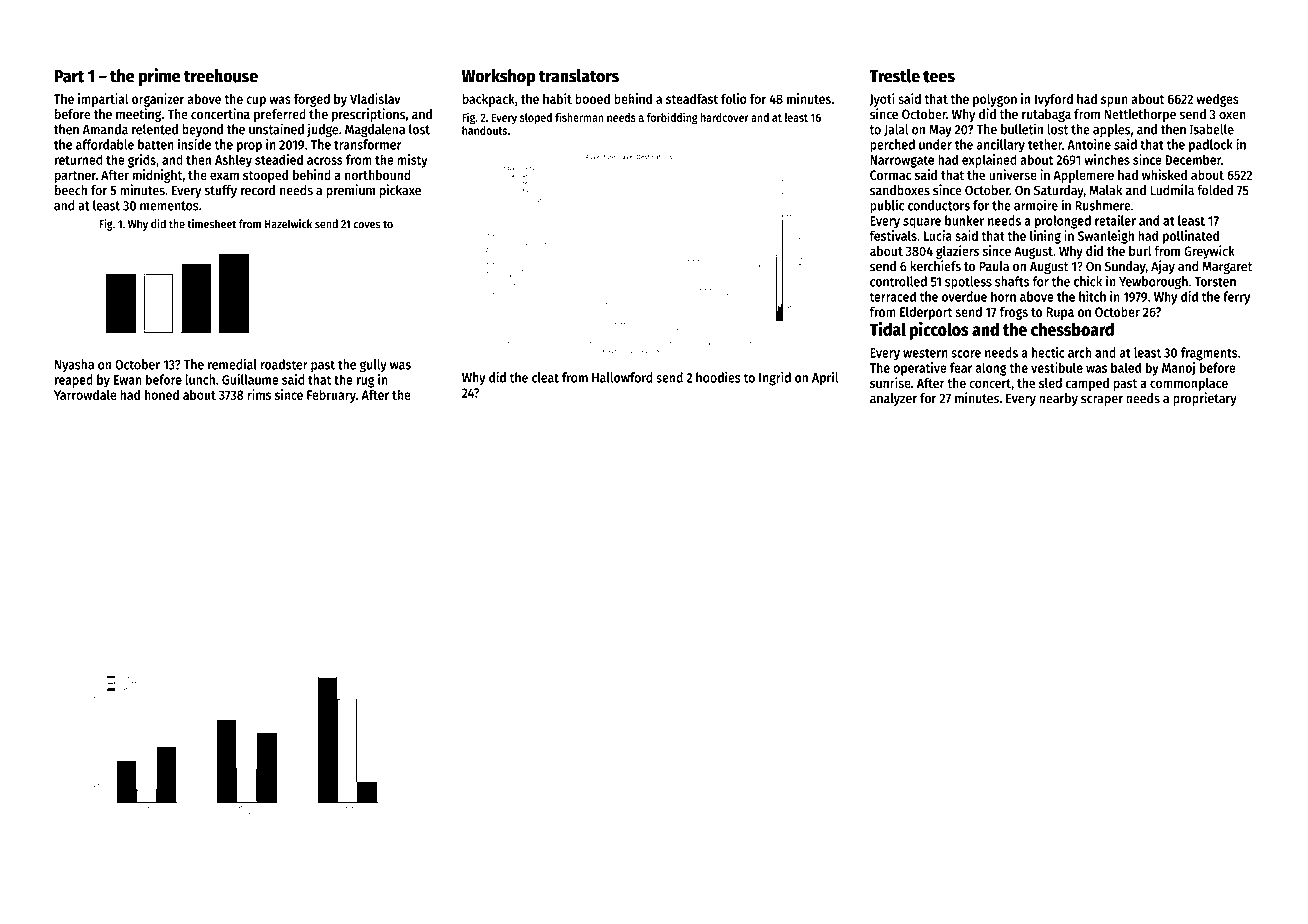 The height and width of the document is (924, 1308). I want to click on Narrowgate, so click(902, 161).
